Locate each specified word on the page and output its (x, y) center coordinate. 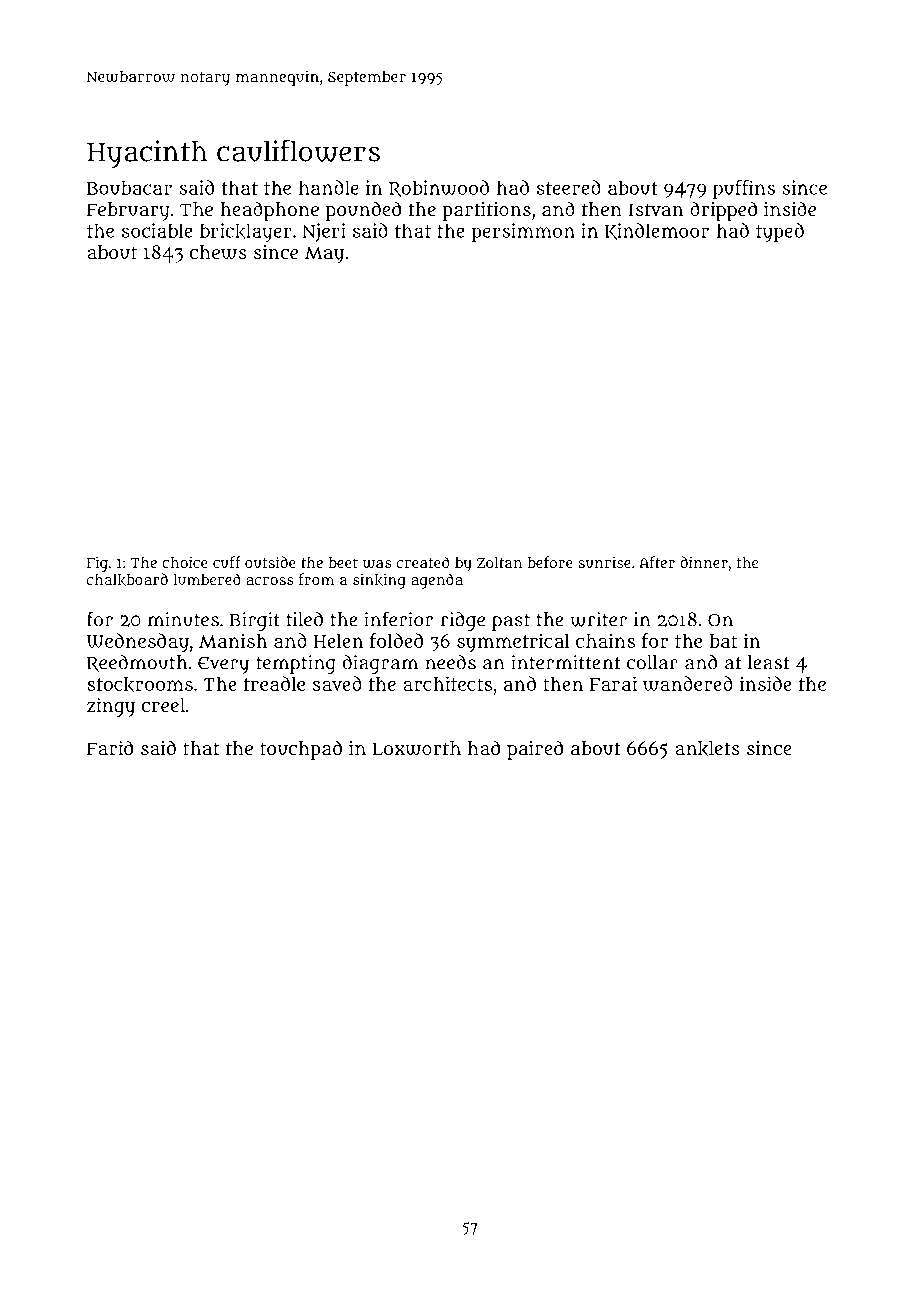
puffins (744, 189)
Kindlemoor (657, 231)
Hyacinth (147, 154)
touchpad (301, 750)
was (377, 564)
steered (569, 187)
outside (270, 562)
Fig (97, 564)
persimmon (523, 232)
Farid (110, 747)
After (657, 562)
